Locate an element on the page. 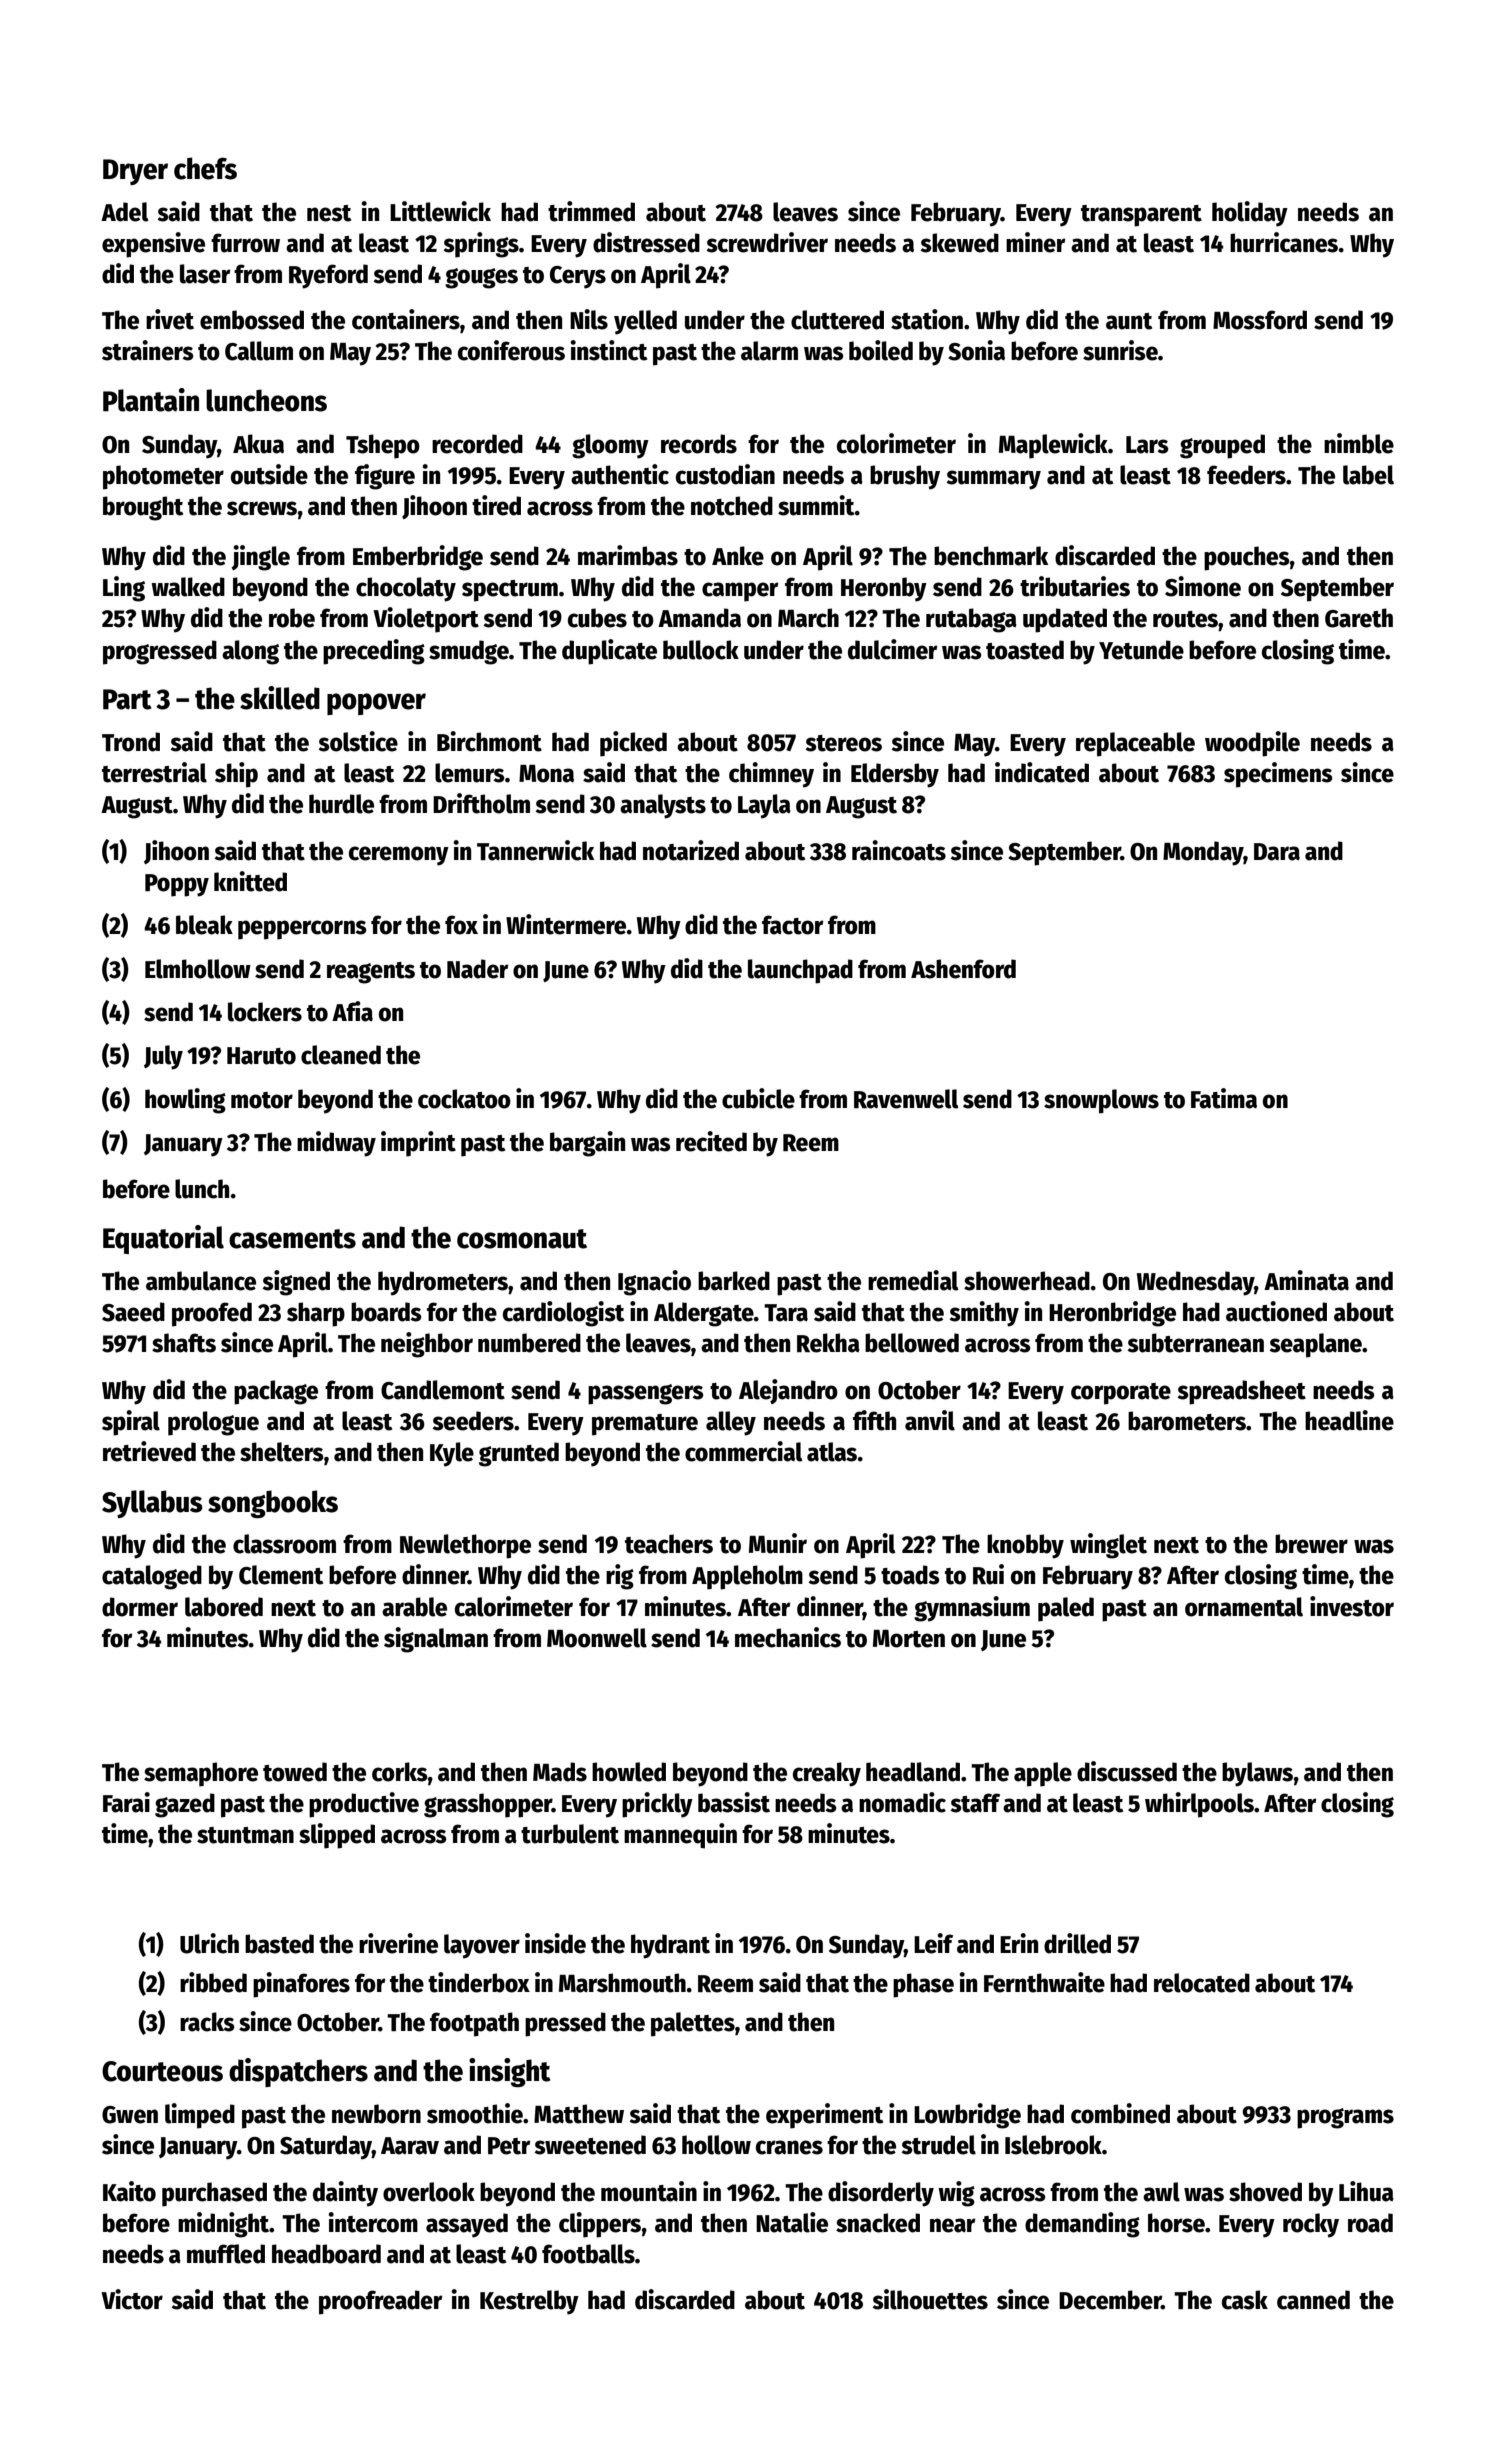 This image has width=1496, height=2464. programs is located at coordinates (1345, 2118).
